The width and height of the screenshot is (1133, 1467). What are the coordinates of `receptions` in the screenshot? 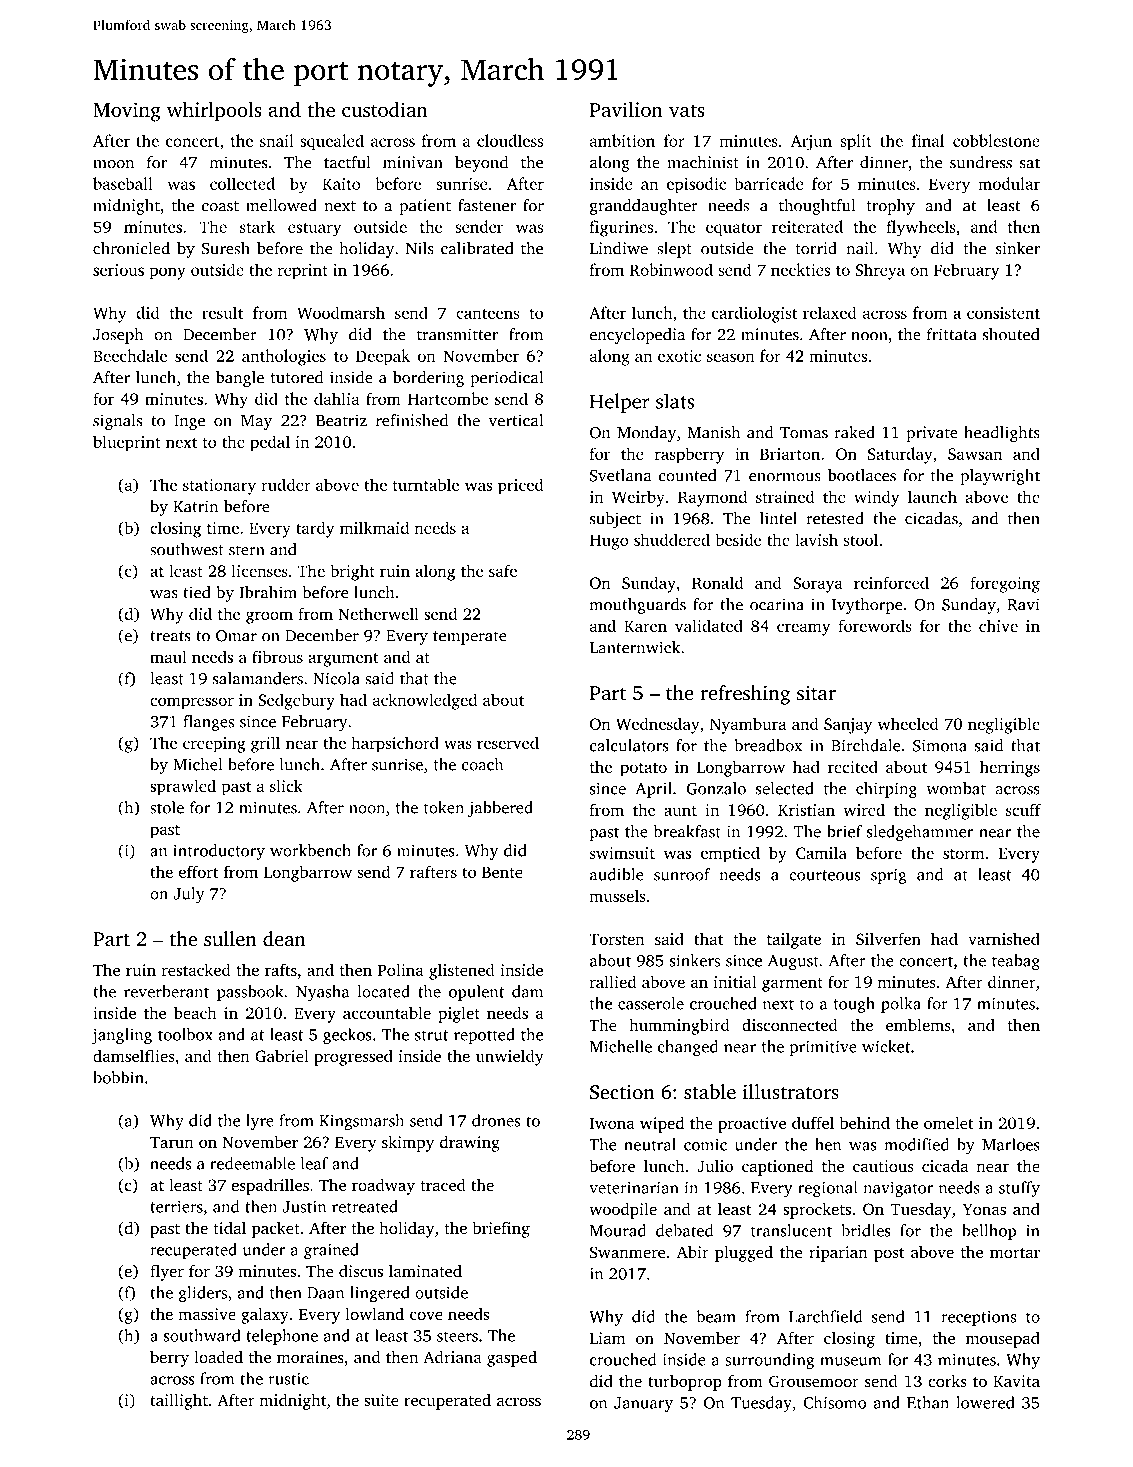 It's located at (978, 1318).
